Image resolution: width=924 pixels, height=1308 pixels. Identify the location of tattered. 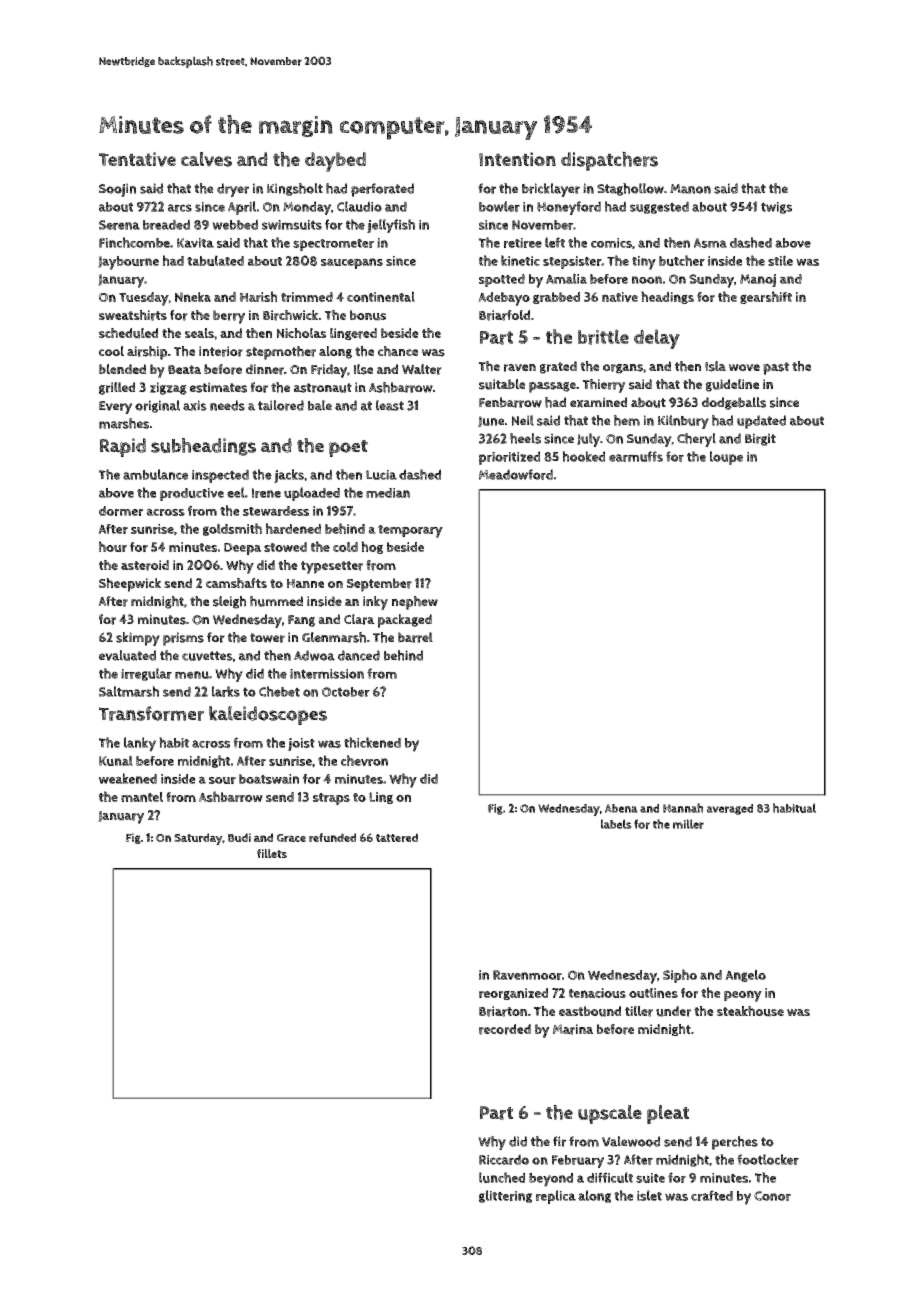
(397, 837).
